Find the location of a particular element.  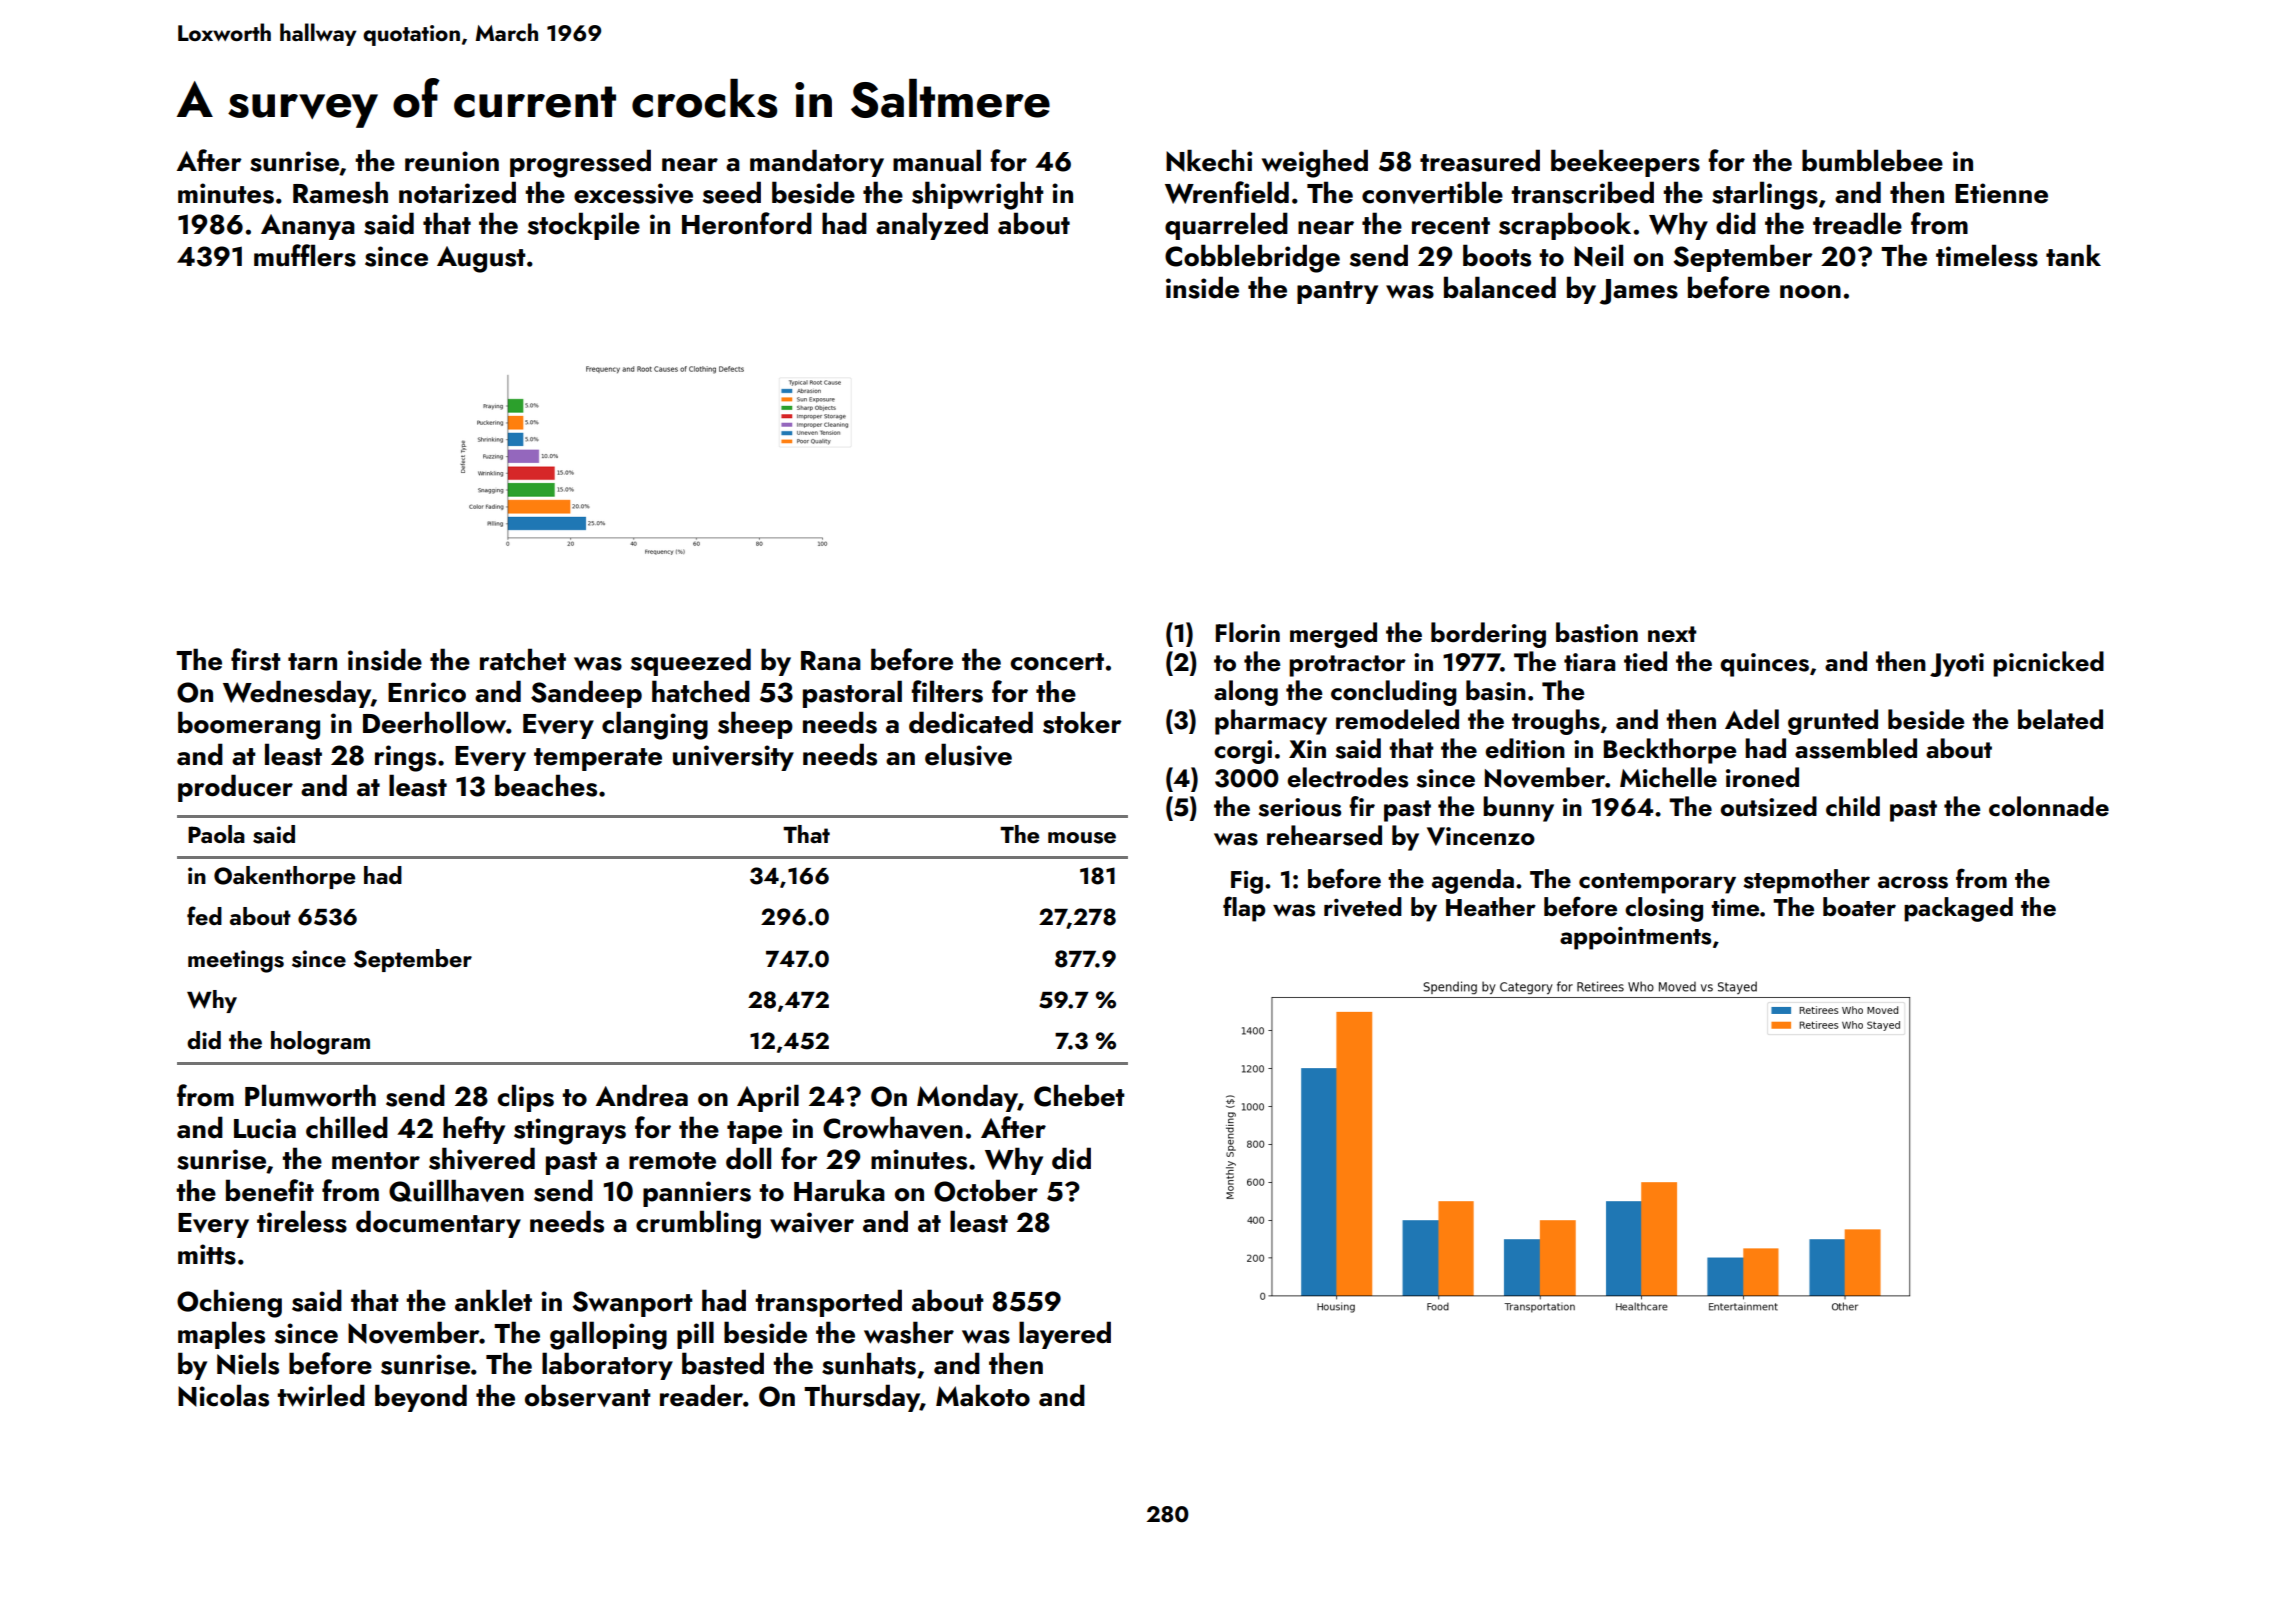

first is located at coordinates (256, 659).
